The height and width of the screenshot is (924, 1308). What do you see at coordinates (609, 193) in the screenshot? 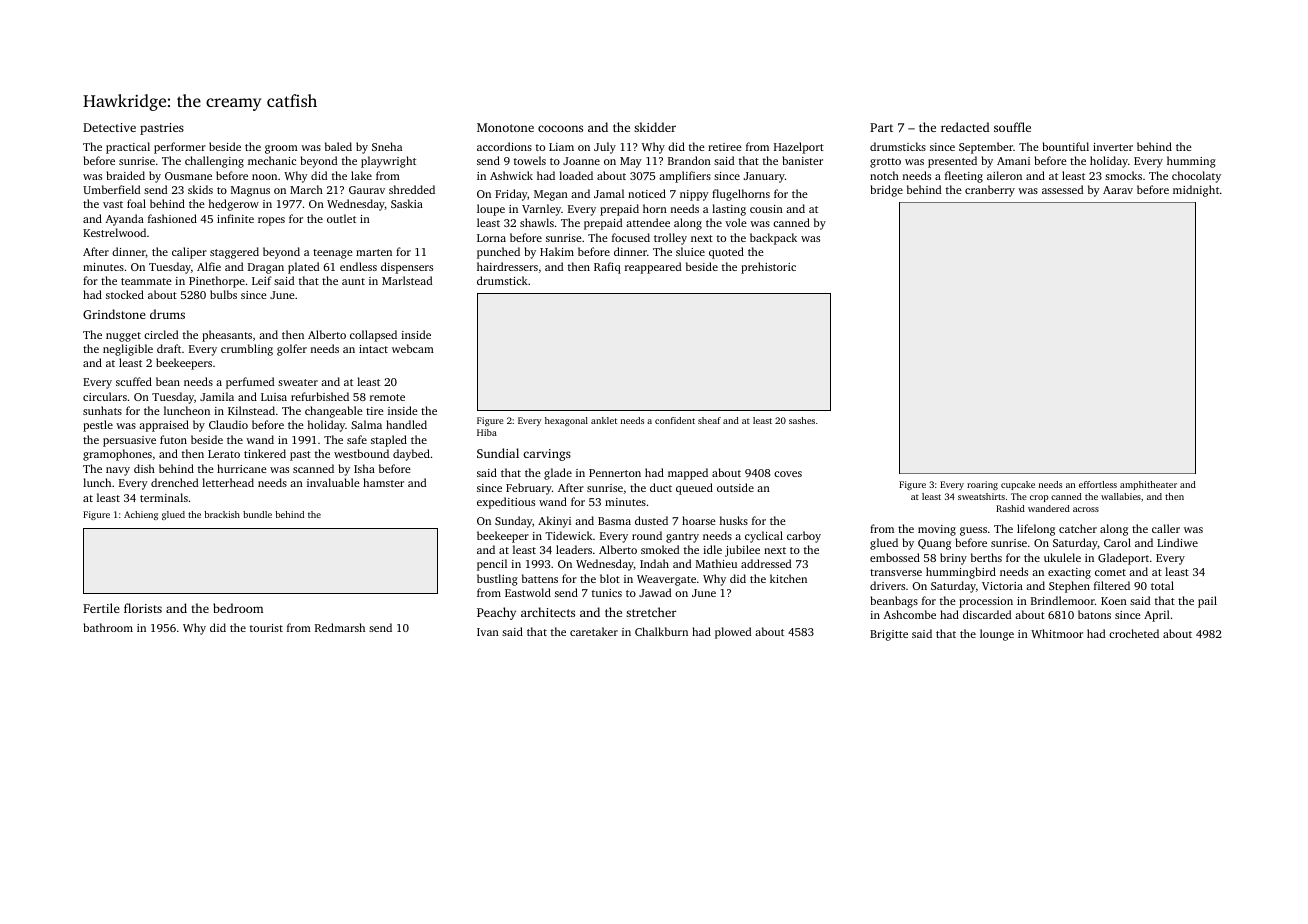
I see `Jamal` at bounding box center [609, 193].
